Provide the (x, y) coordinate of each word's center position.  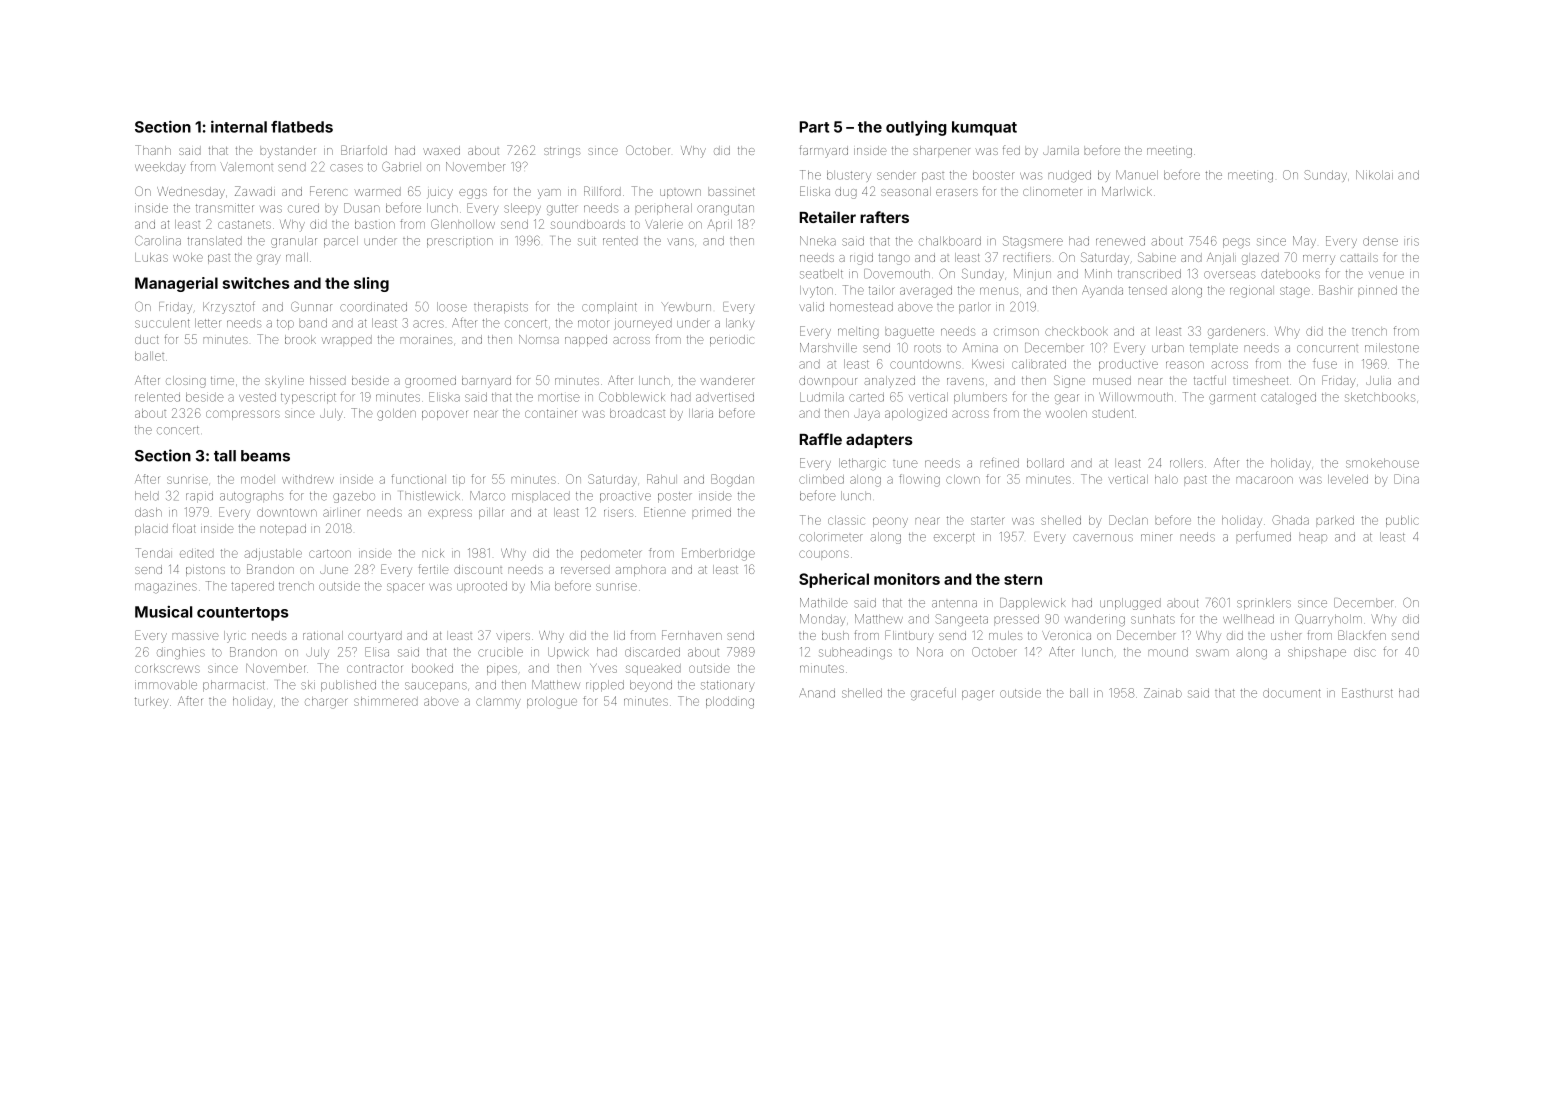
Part (814, 127)
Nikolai (1374, 175)
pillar (491, 513)
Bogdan (732, 480)
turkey (152, 703)
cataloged (1288, 398)
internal (239, 126)
